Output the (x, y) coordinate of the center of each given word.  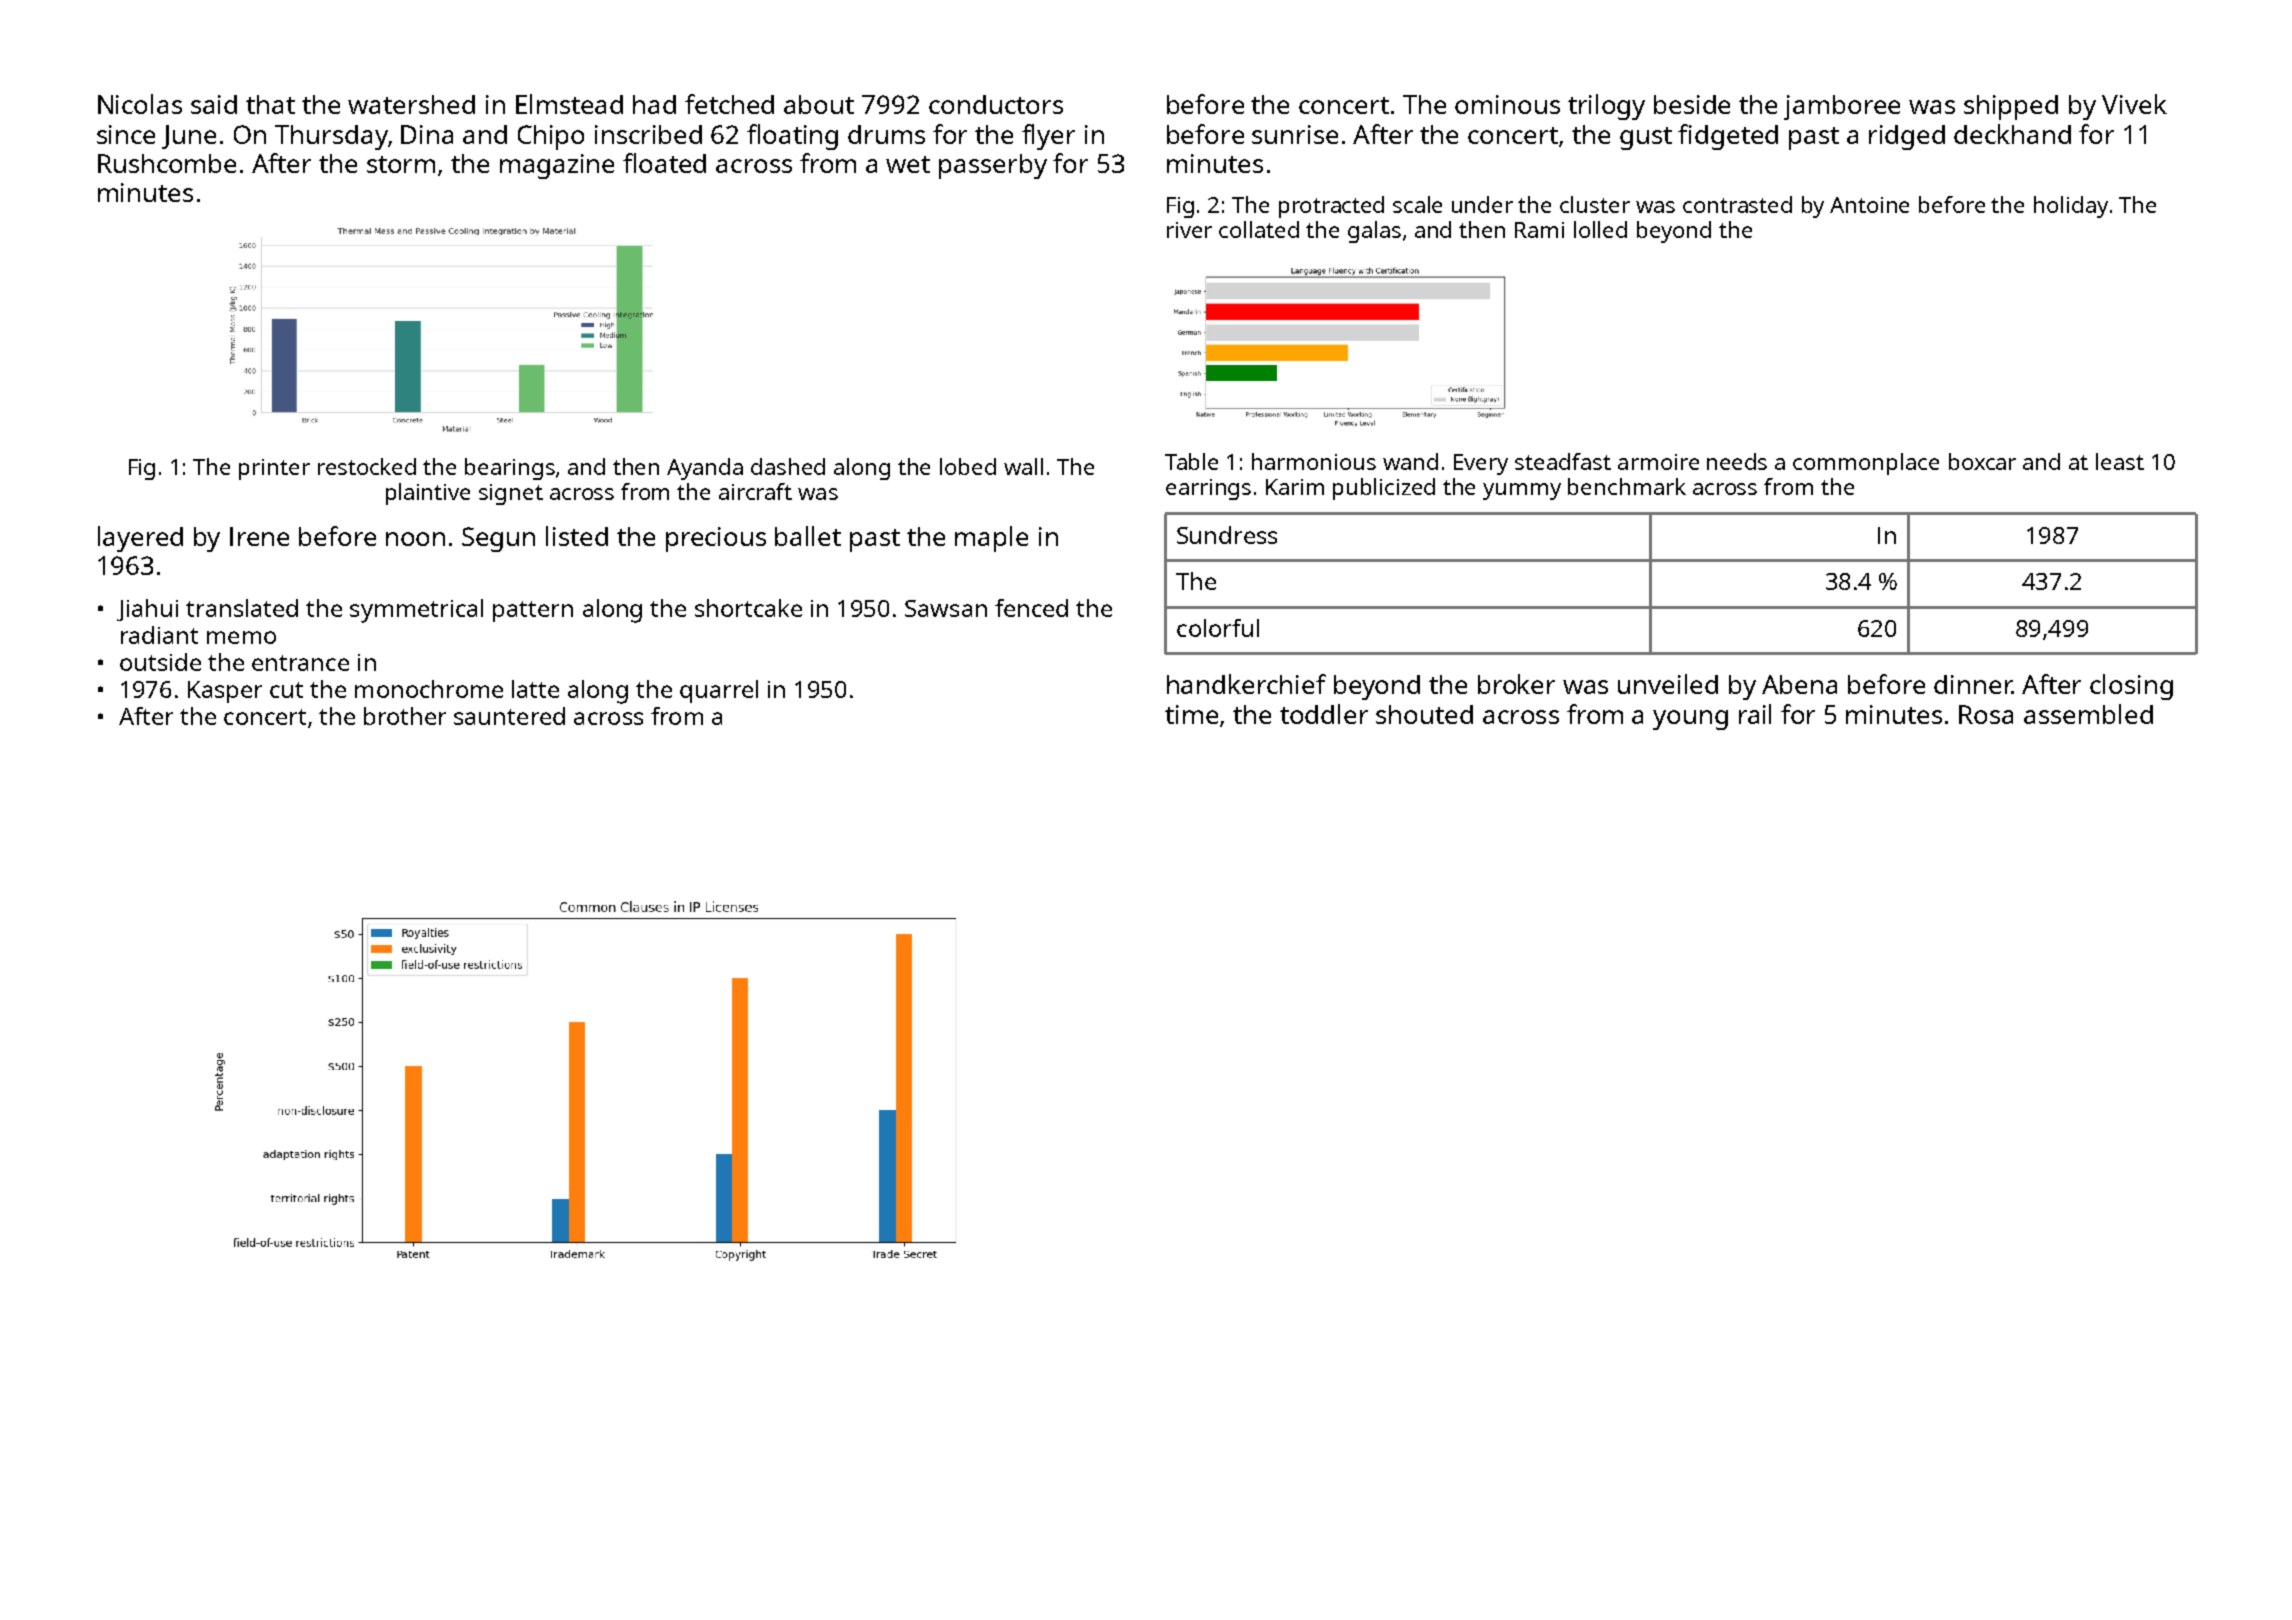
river (1189, 230)
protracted (1331, 207)
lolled (1600, 229)
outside (160, 662)
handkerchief (1246, 684)
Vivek (2134, 104)
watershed (411, 104)
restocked (367, 466)
